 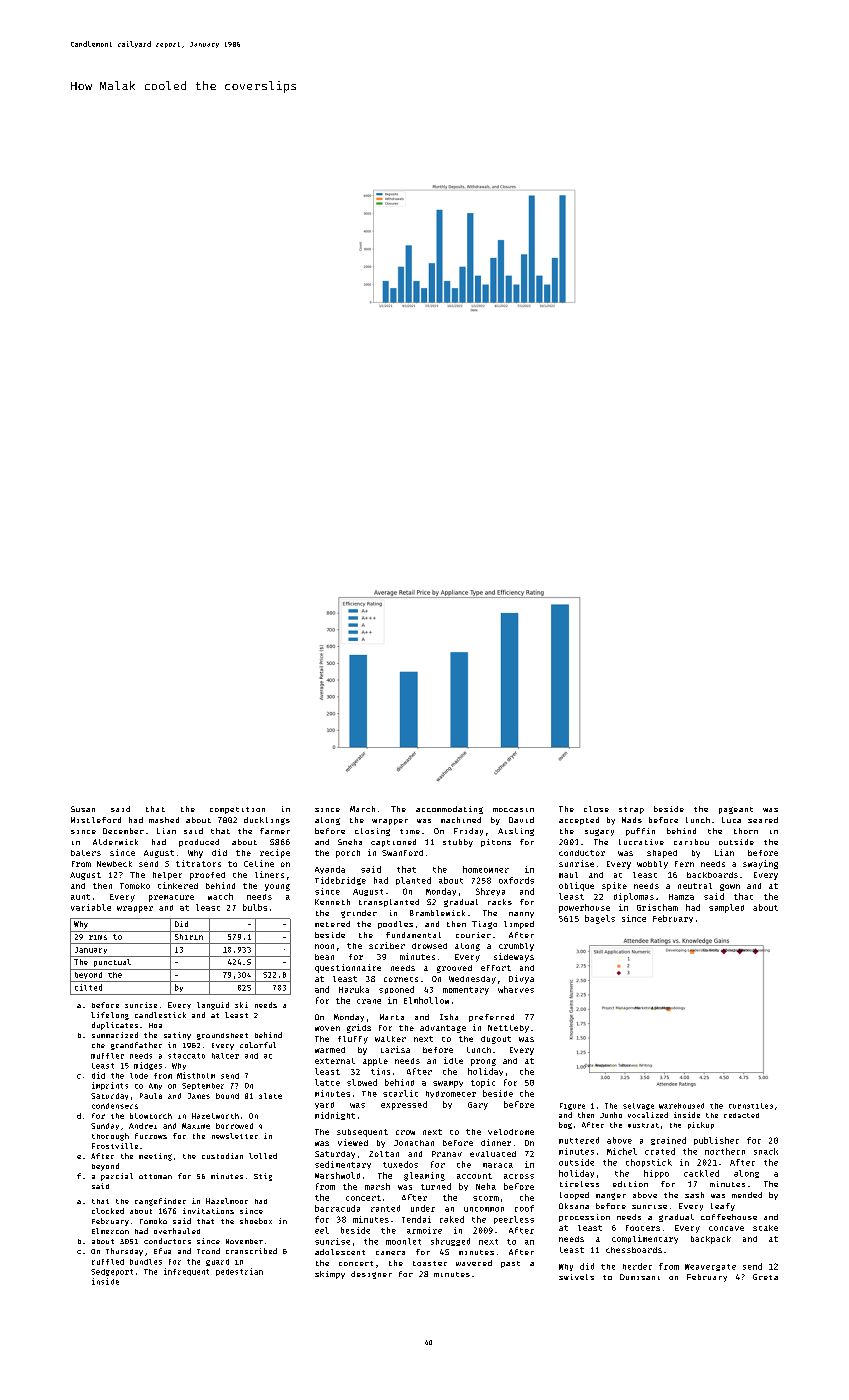 I want to click on expressed, so click(x=404, y=1105).
